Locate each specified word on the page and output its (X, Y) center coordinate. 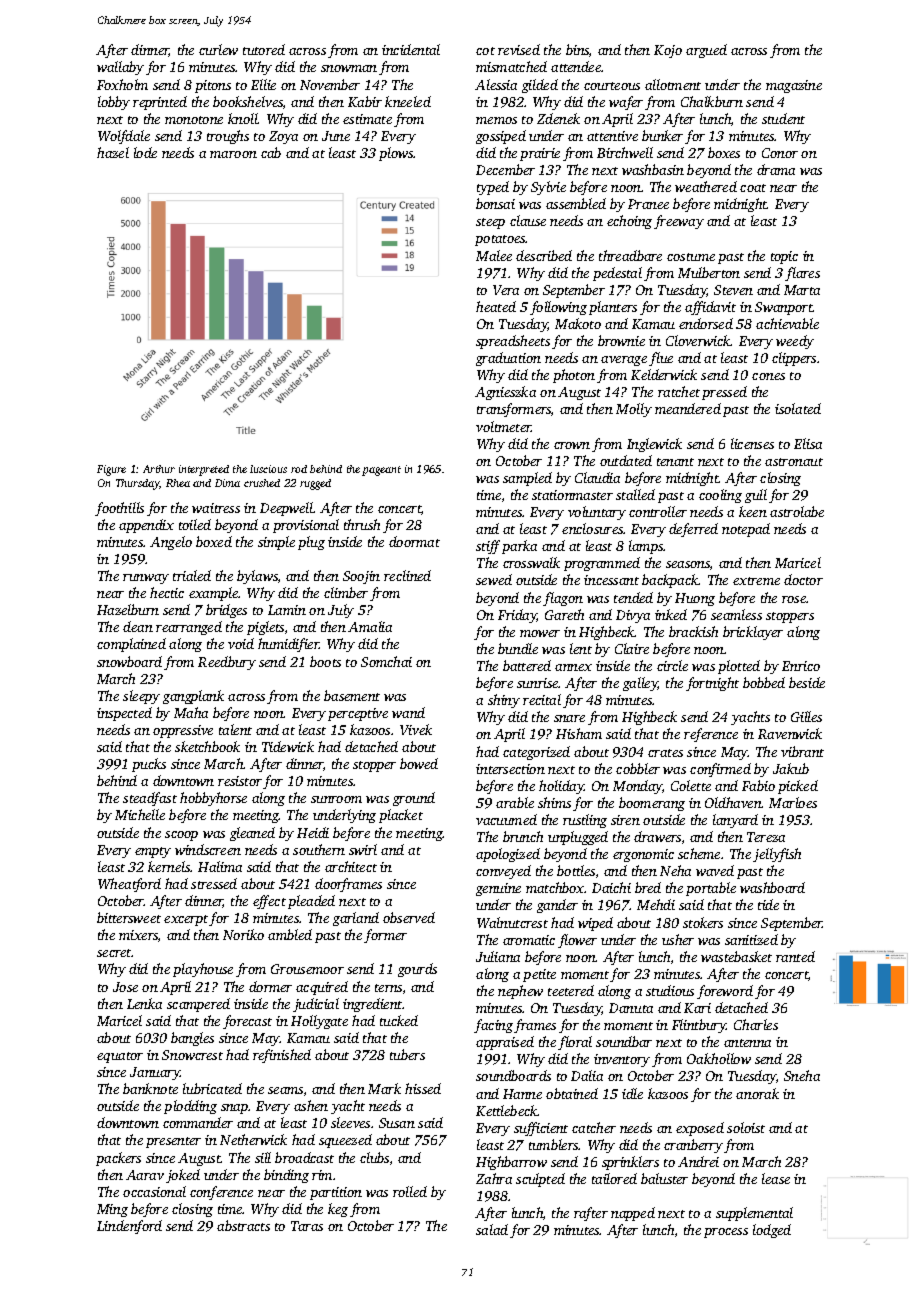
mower (540, 633)
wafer (626, 103)
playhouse (203, 970)
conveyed (503, 872)
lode (145, 152)
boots (325, 661)
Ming (112, 1210)
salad (492, 1229)
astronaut (794, 462)
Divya (633, 616)
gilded (540, 86)
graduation (508, 359)
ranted (795, 956)
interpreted (204, 470)
